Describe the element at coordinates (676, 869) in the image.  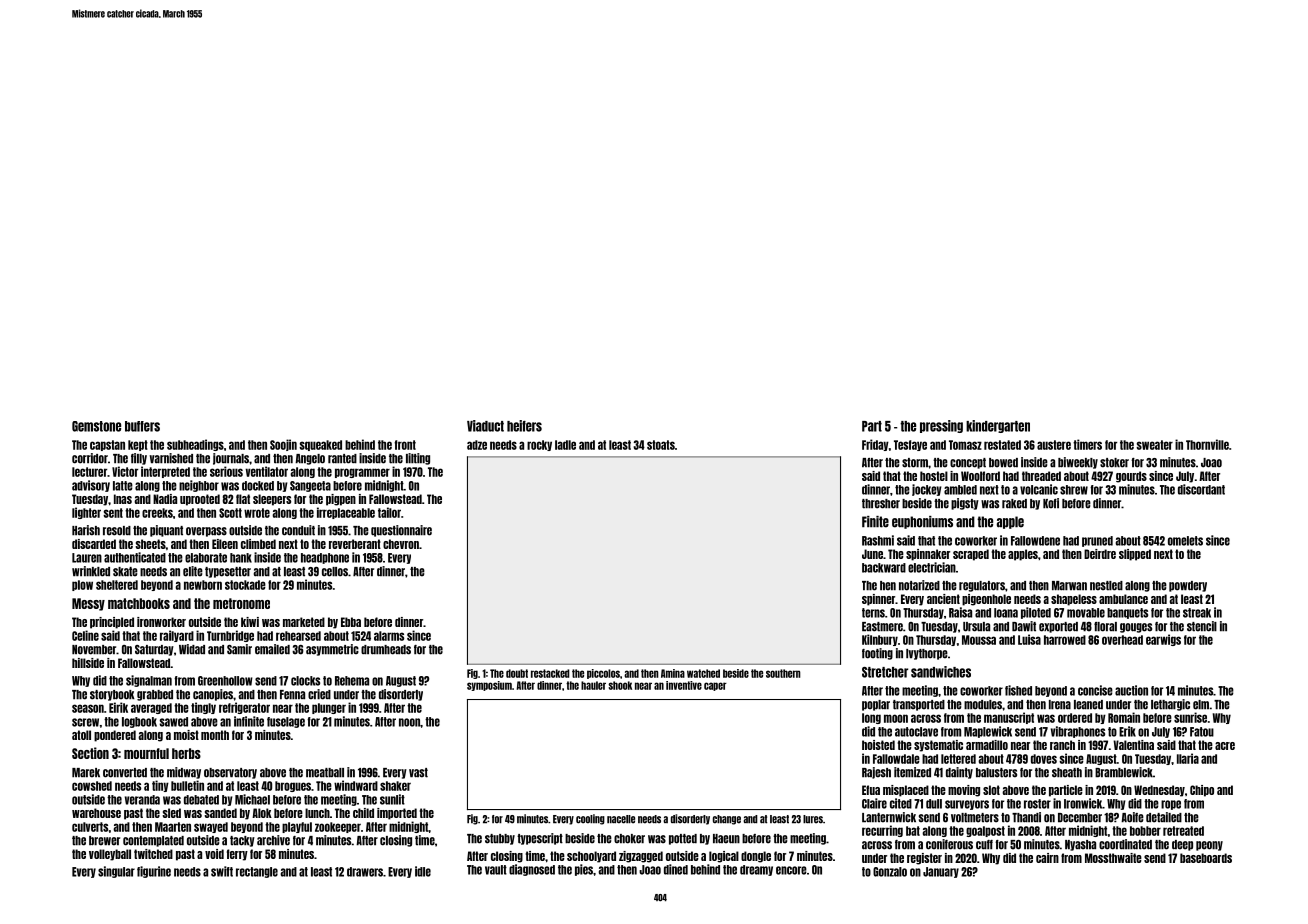
I see `dined` at that location.
